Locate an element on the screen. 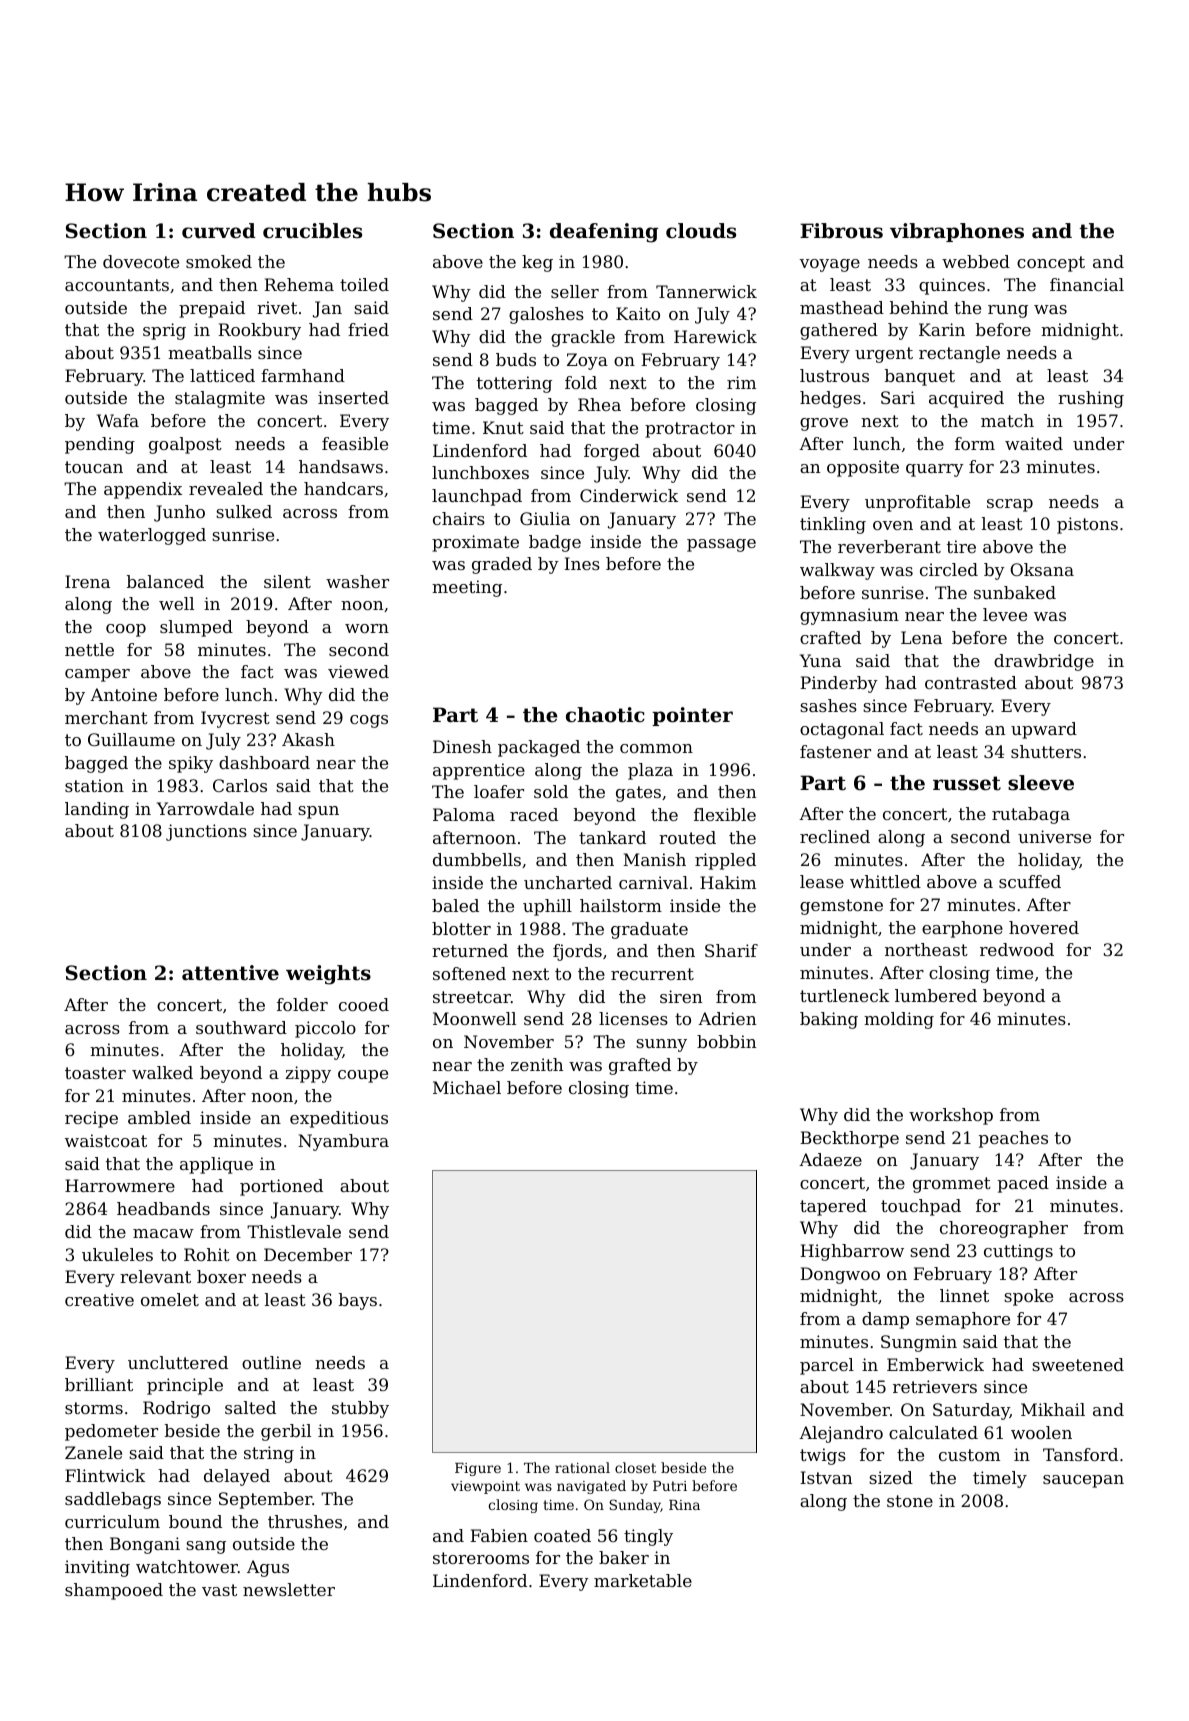  toaster is located at coordinates (95, 1073).
